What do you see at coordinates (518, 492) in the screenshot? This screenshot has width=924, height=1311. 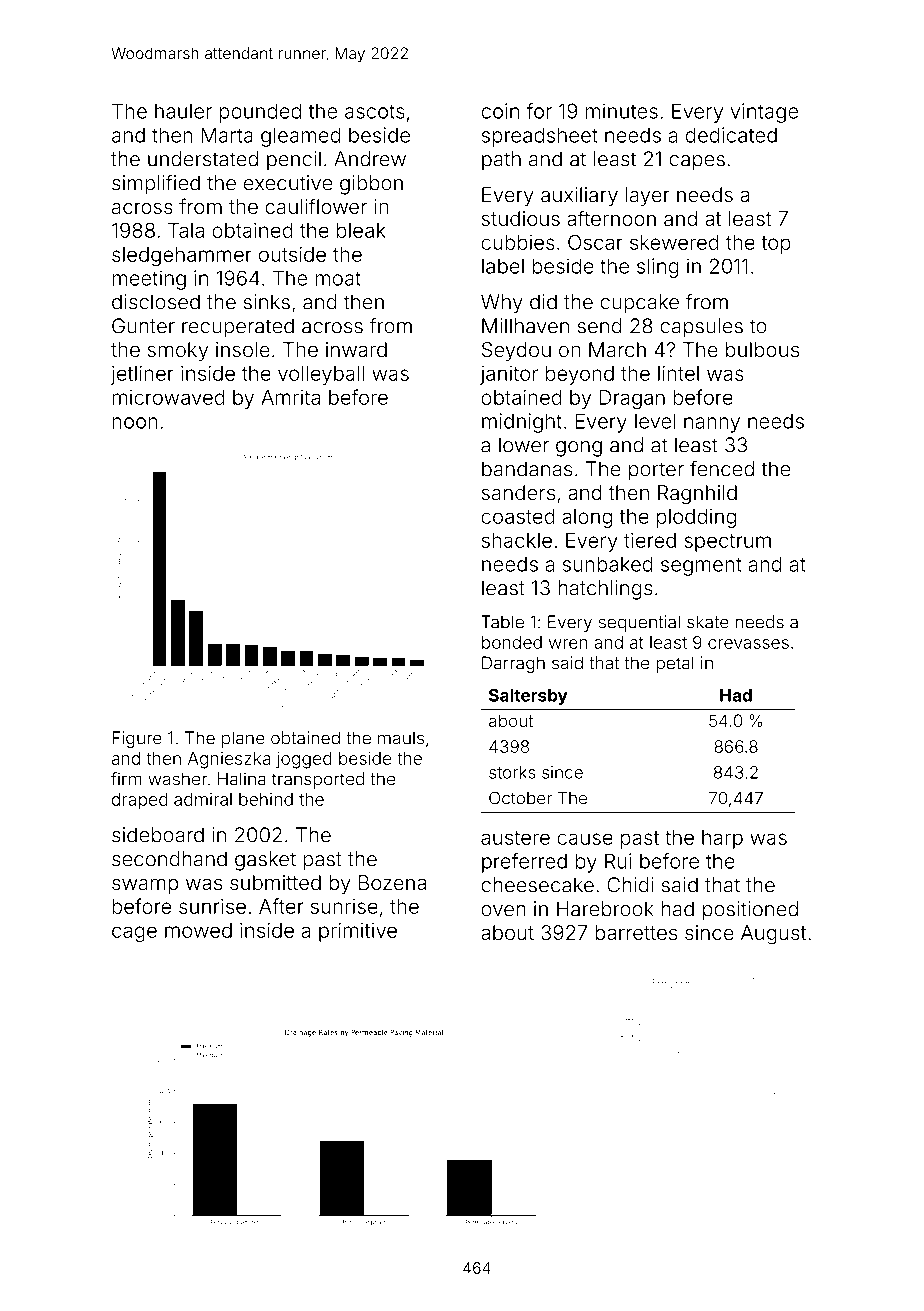 I see `sanders` at bounding box center [518, 492].
